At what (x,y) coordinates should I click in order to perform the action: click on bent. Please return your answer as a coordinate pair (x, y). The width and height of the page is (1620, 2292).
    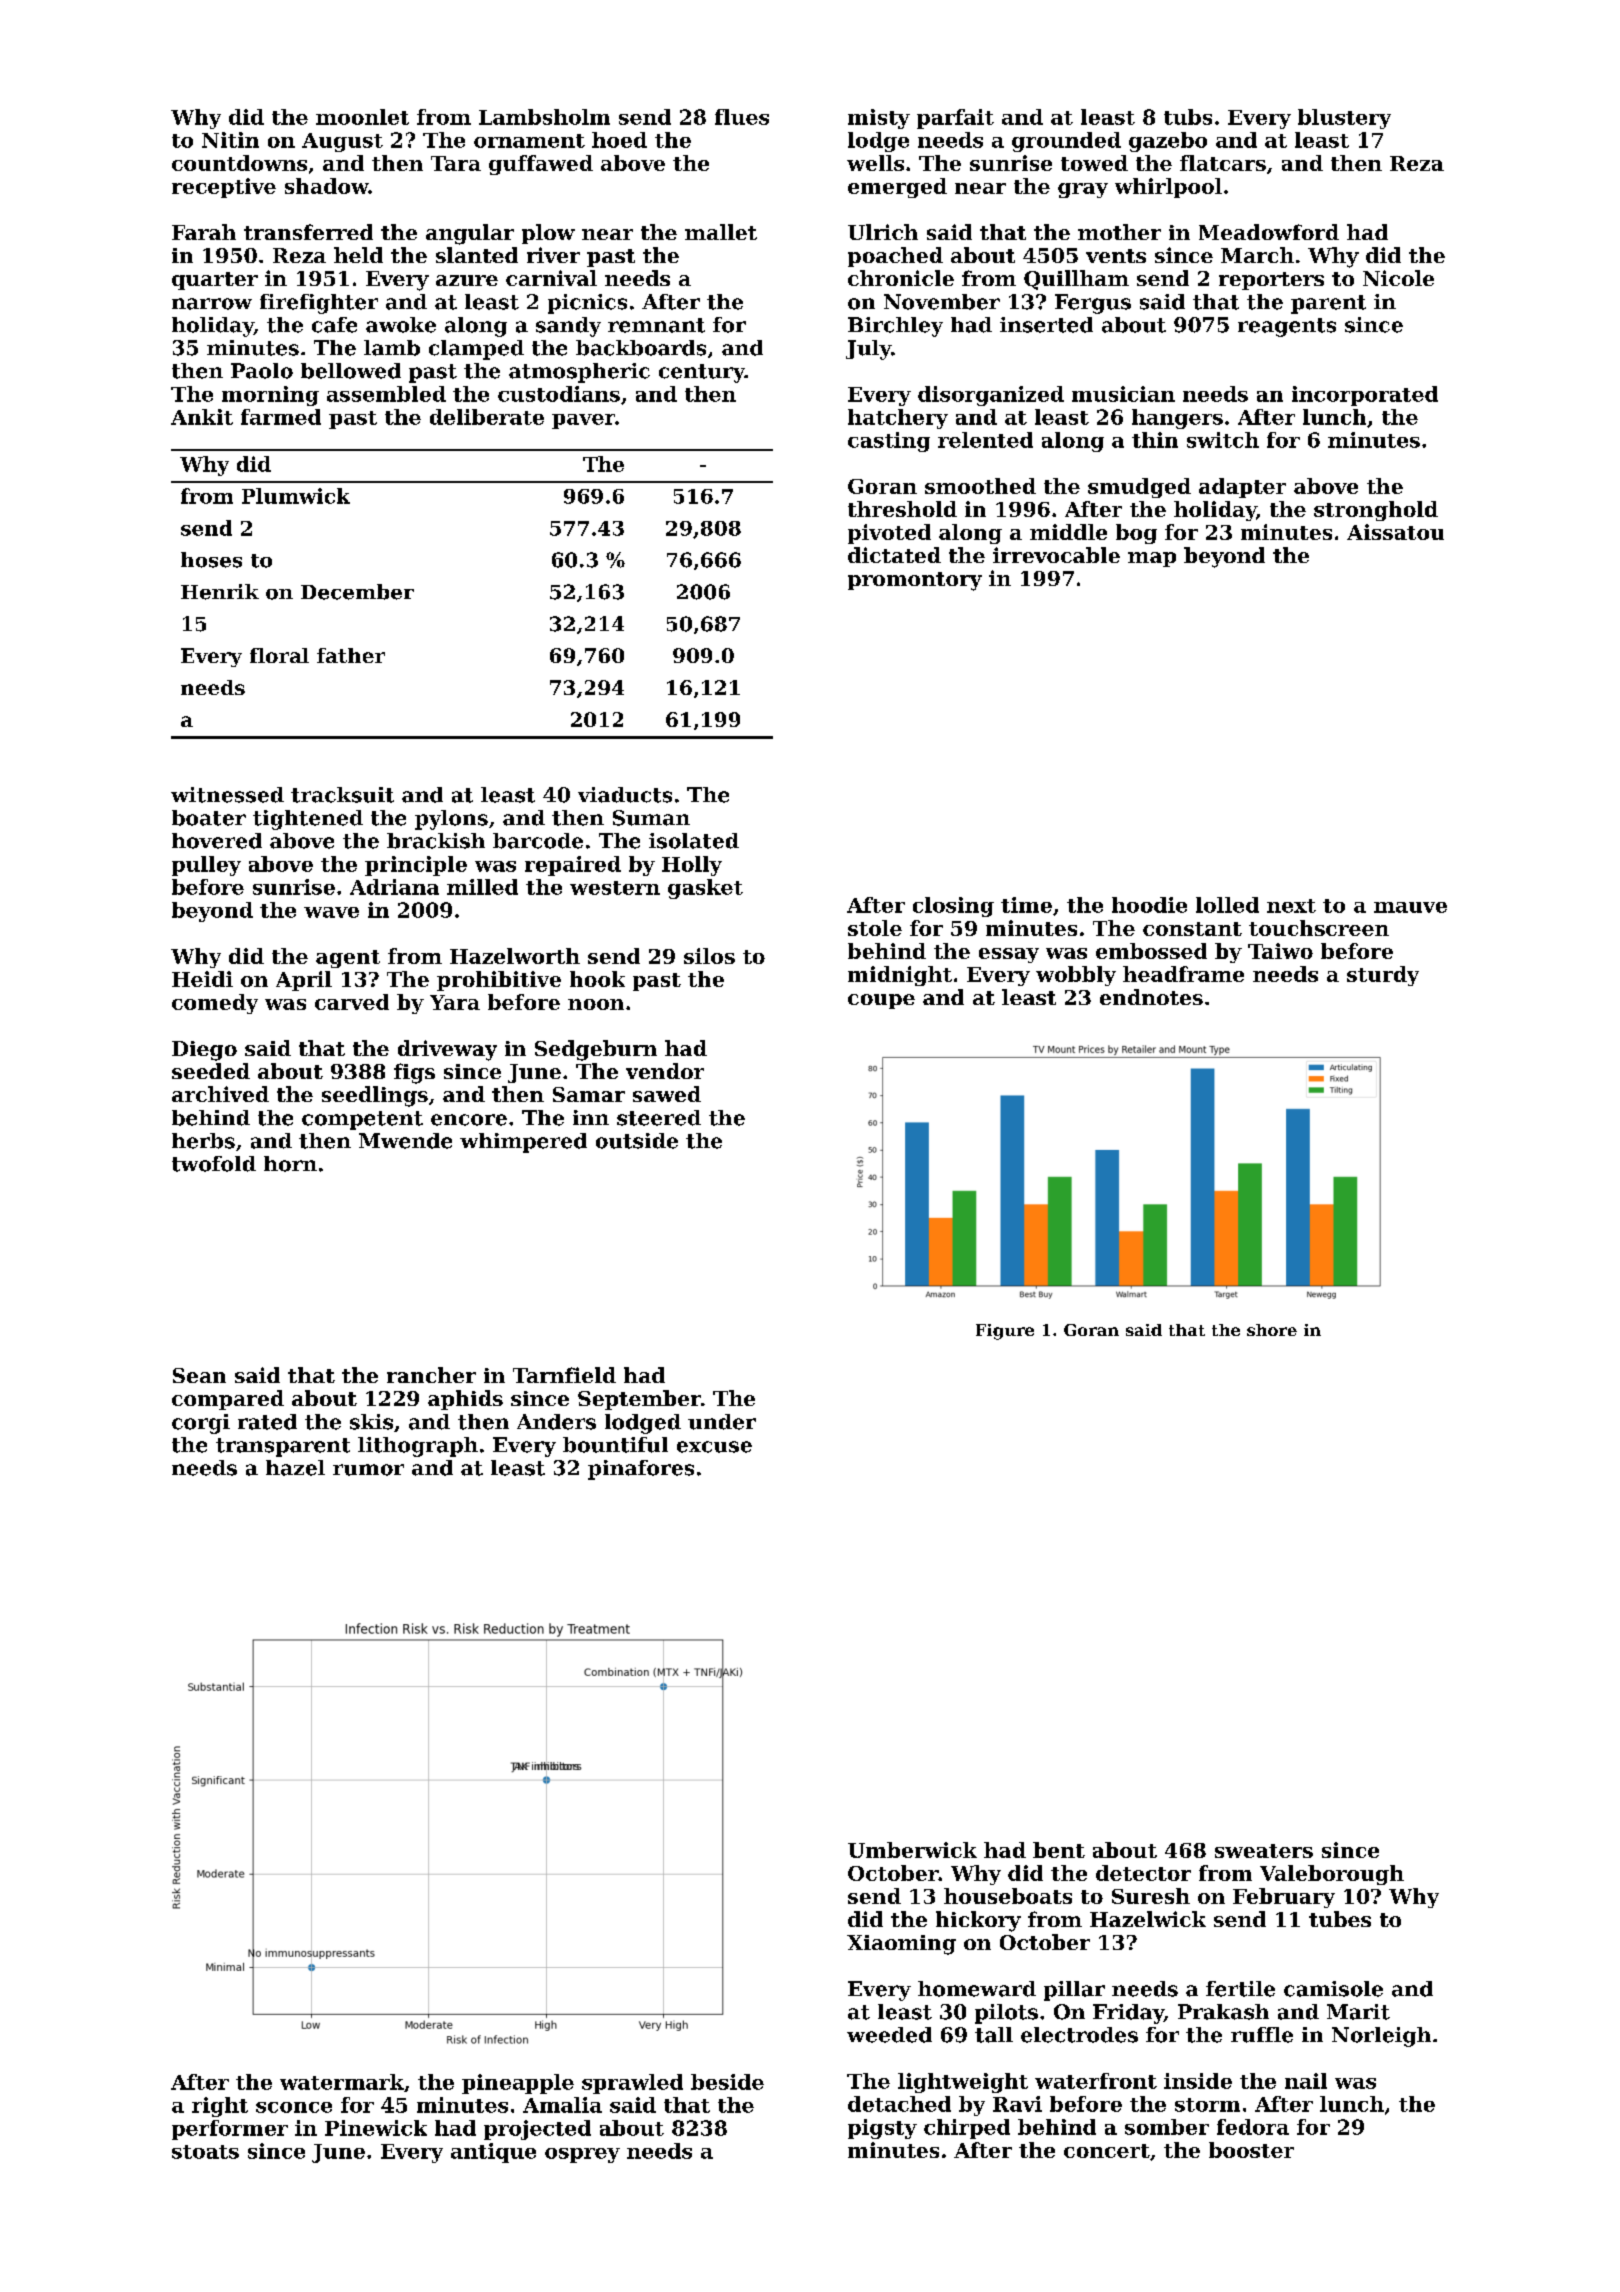
    Looking at the image, I should click on (1059, 1850).
